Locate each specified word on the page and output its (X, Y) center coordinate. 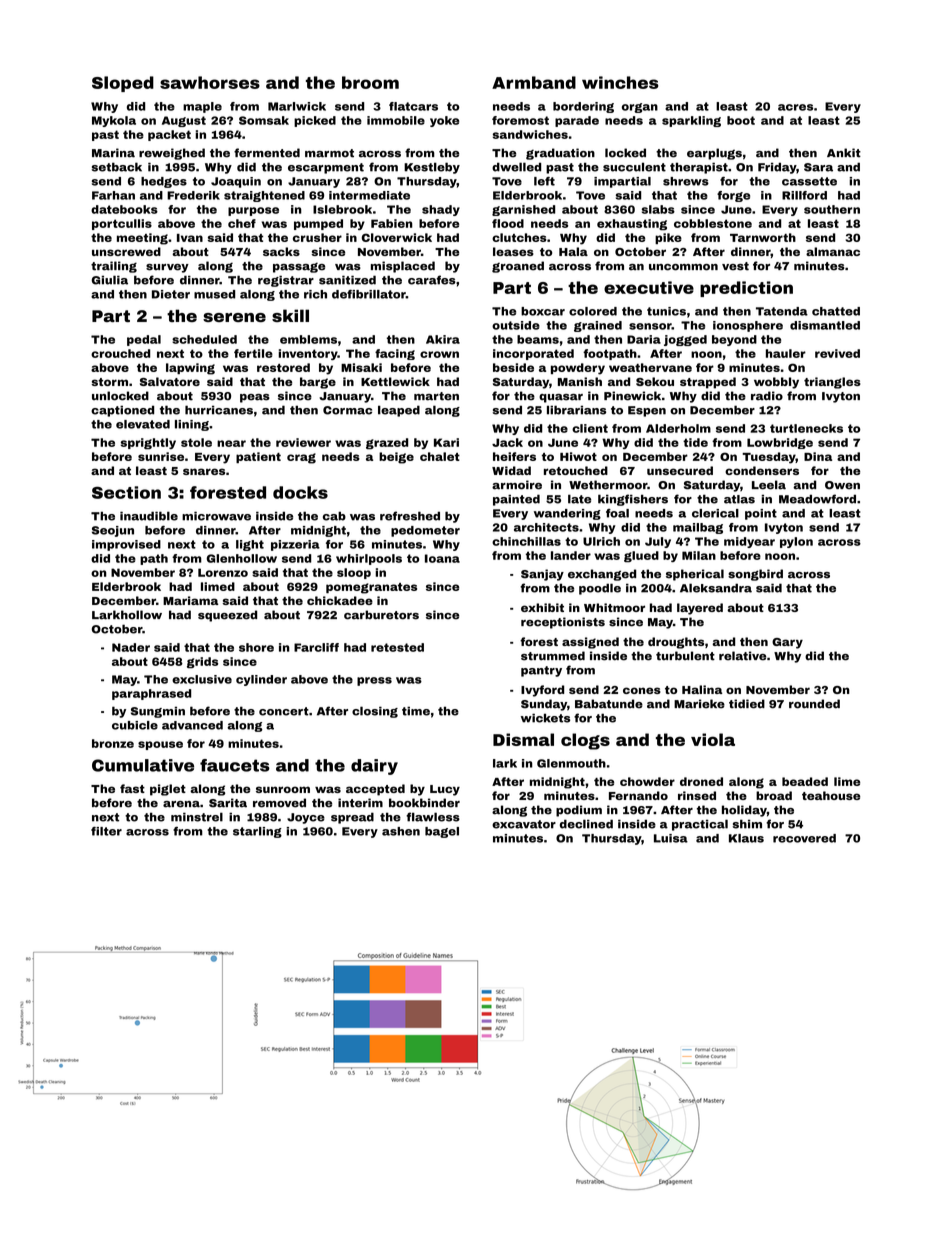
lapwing (190, 369)
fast (132, 788)
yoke (444, 121)
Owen (842, 485)
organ (640, 108)
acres (795, 107)
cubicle (135, 725)
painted (516, 500)
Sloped (123, 84)
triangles (832, 383)
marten (436, 396)
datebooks (124, 209)
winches (620, 82)
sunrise (161, 456)
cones (642, 690)
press (374, 681)
